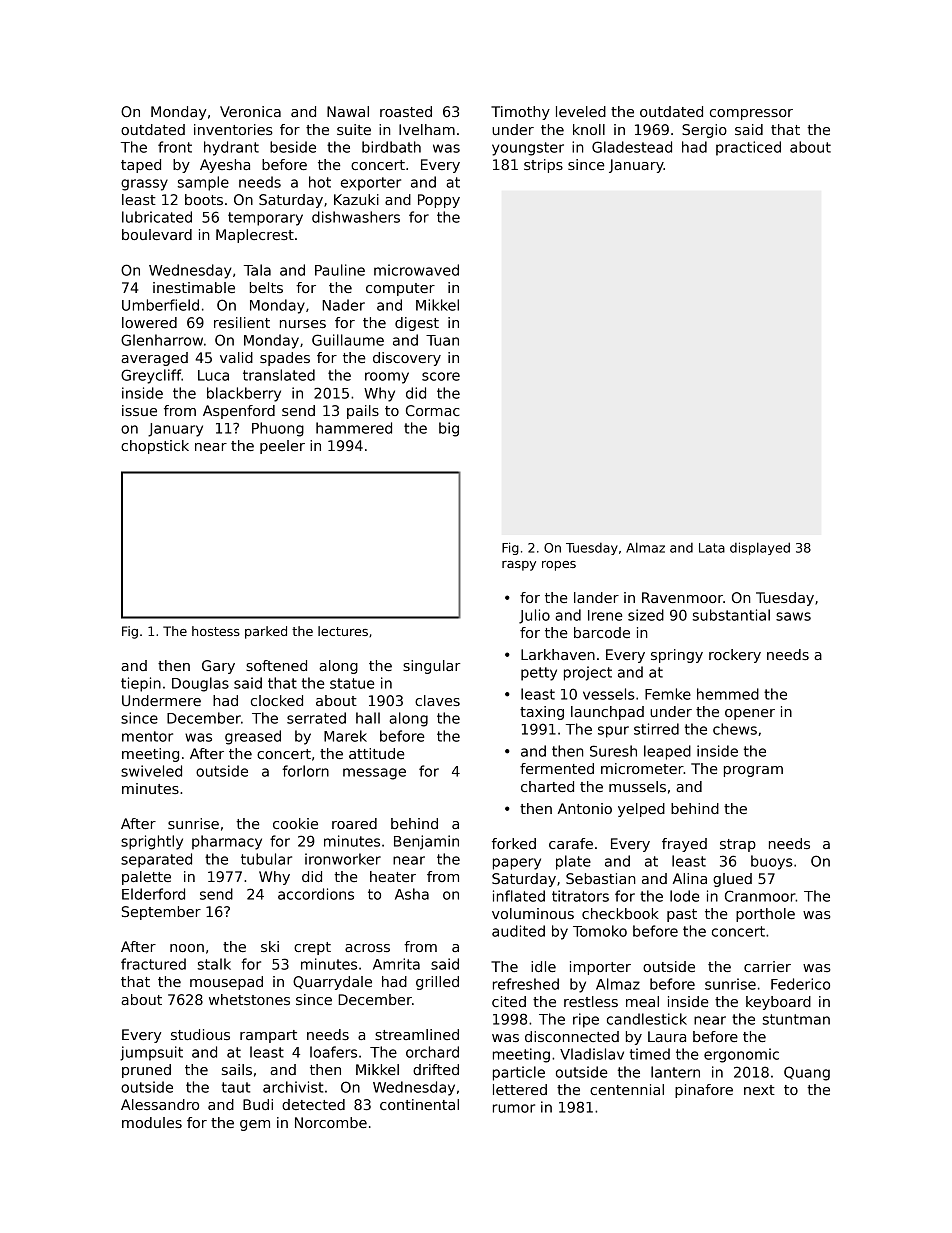 The image size is (952, 1233). Describe the element at coordinates (690, 878) in the screenshot. I see `Alina` at that location.
